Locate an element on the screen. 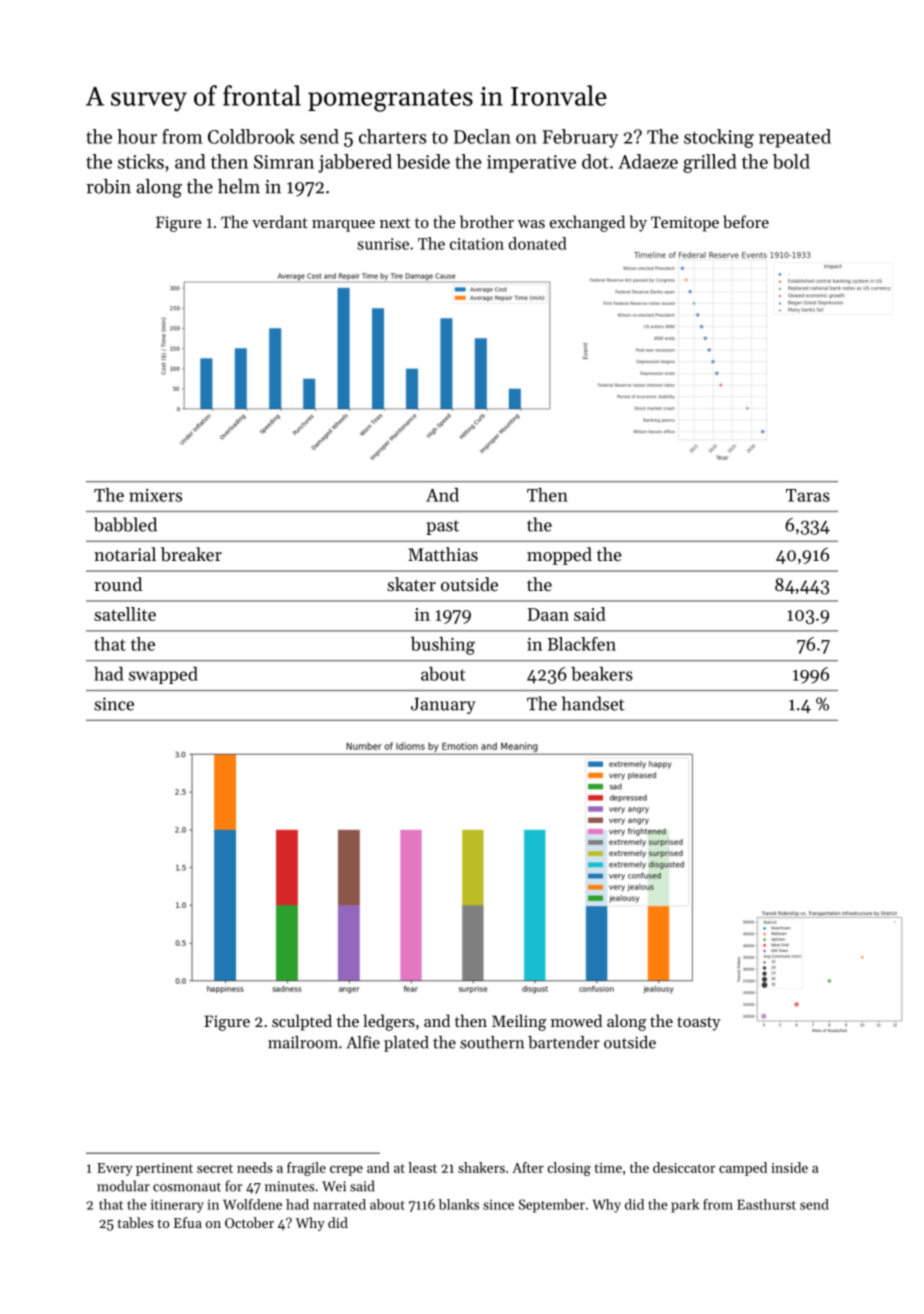  dot is located at coordinates (595, 161).
